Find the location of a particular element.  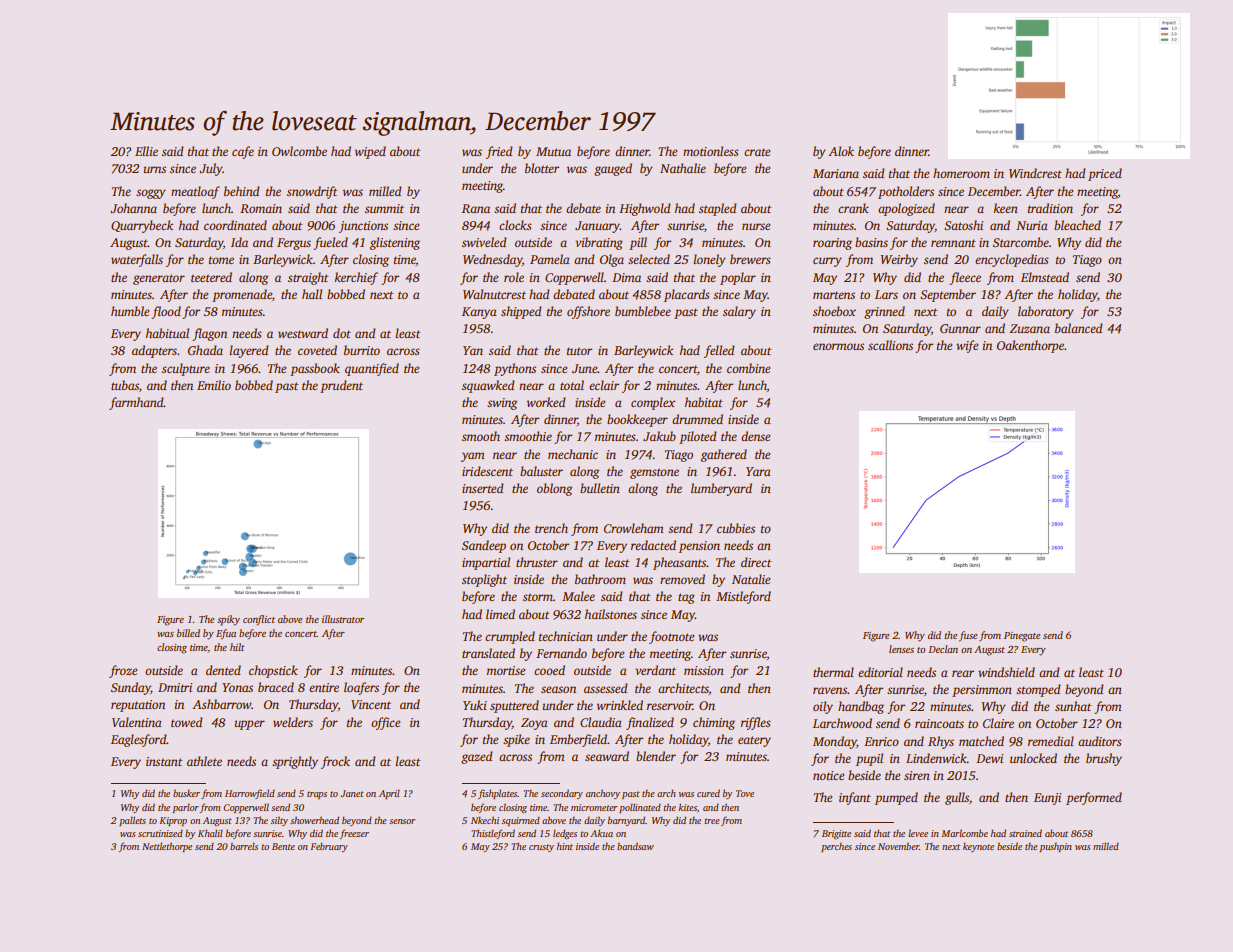

westward is located at coordinates (303, 333).
